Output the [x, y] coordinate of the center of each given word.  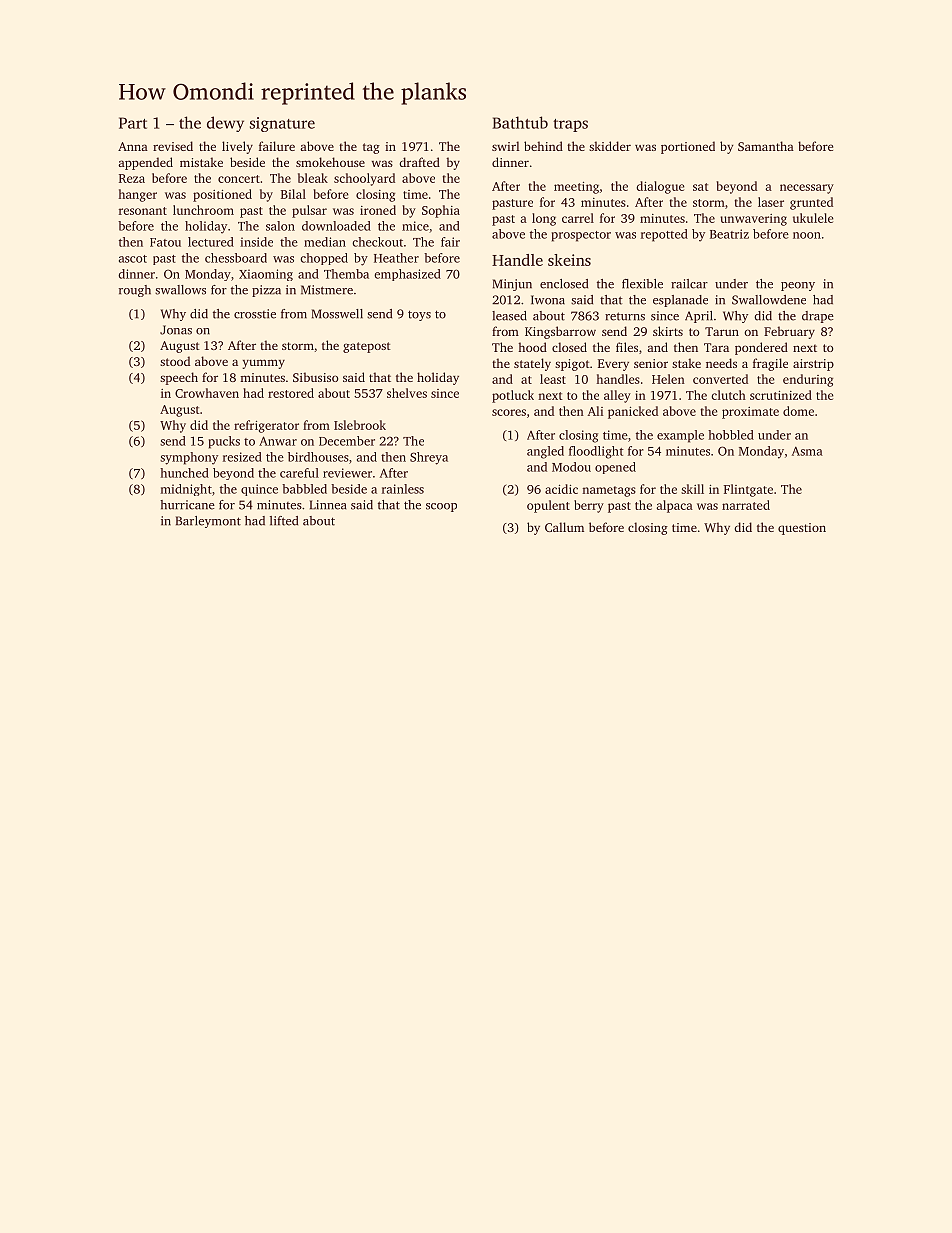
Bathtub [520, 122]
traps [570, 125]
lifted [284, 521]
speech [179, 378]
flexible [642, 284]
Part [133, 123]
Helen [668, 379]
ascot [133, 259]
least [553, 379]
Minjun [512, 285]
